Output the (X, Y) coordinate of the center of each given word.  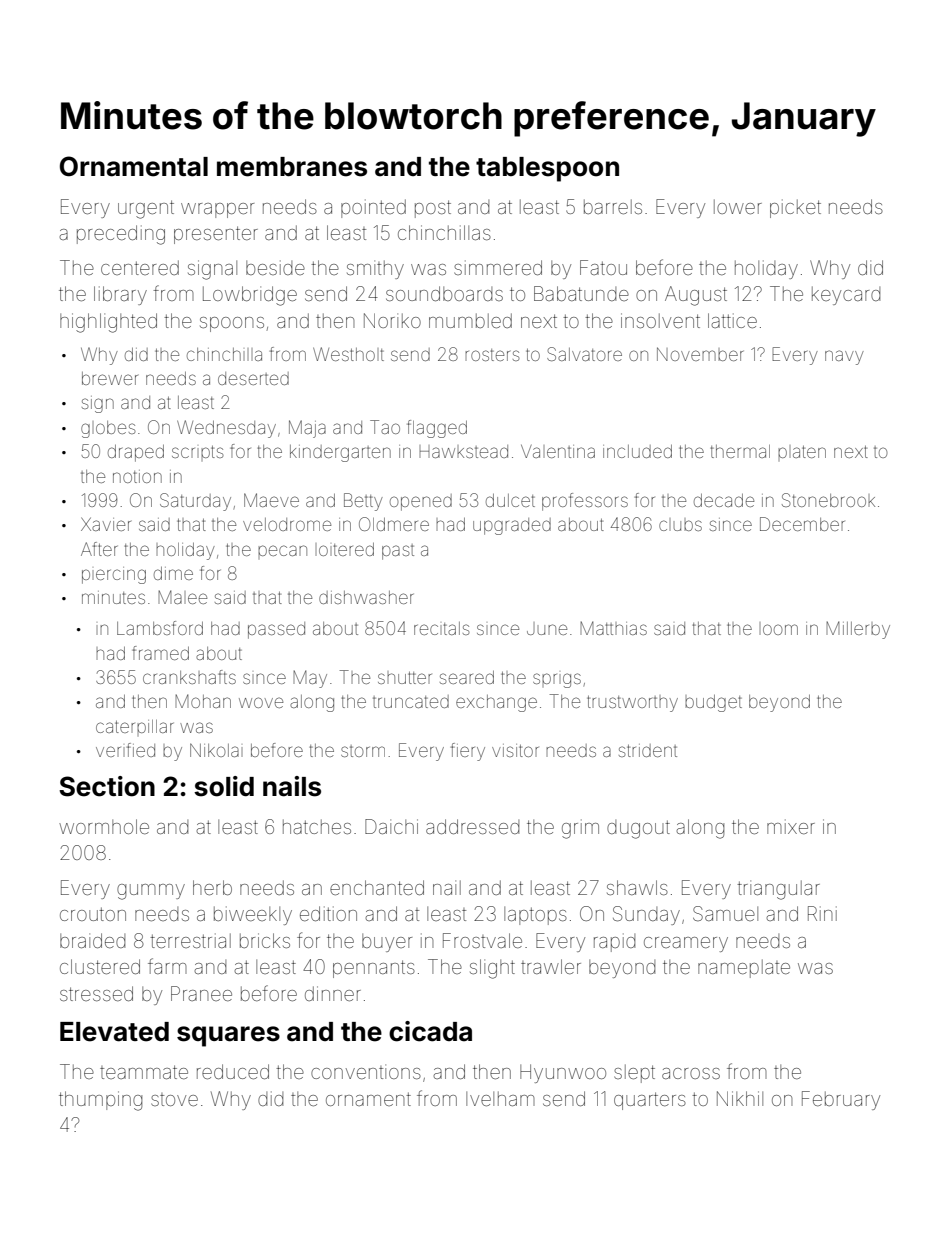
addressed (472, 826)
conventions (366, 1071)
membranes (292, 167)
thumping (100, 1101)
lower (738, 207)
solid (224, 786)
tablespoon (547, 169)
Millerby (858, 630)
